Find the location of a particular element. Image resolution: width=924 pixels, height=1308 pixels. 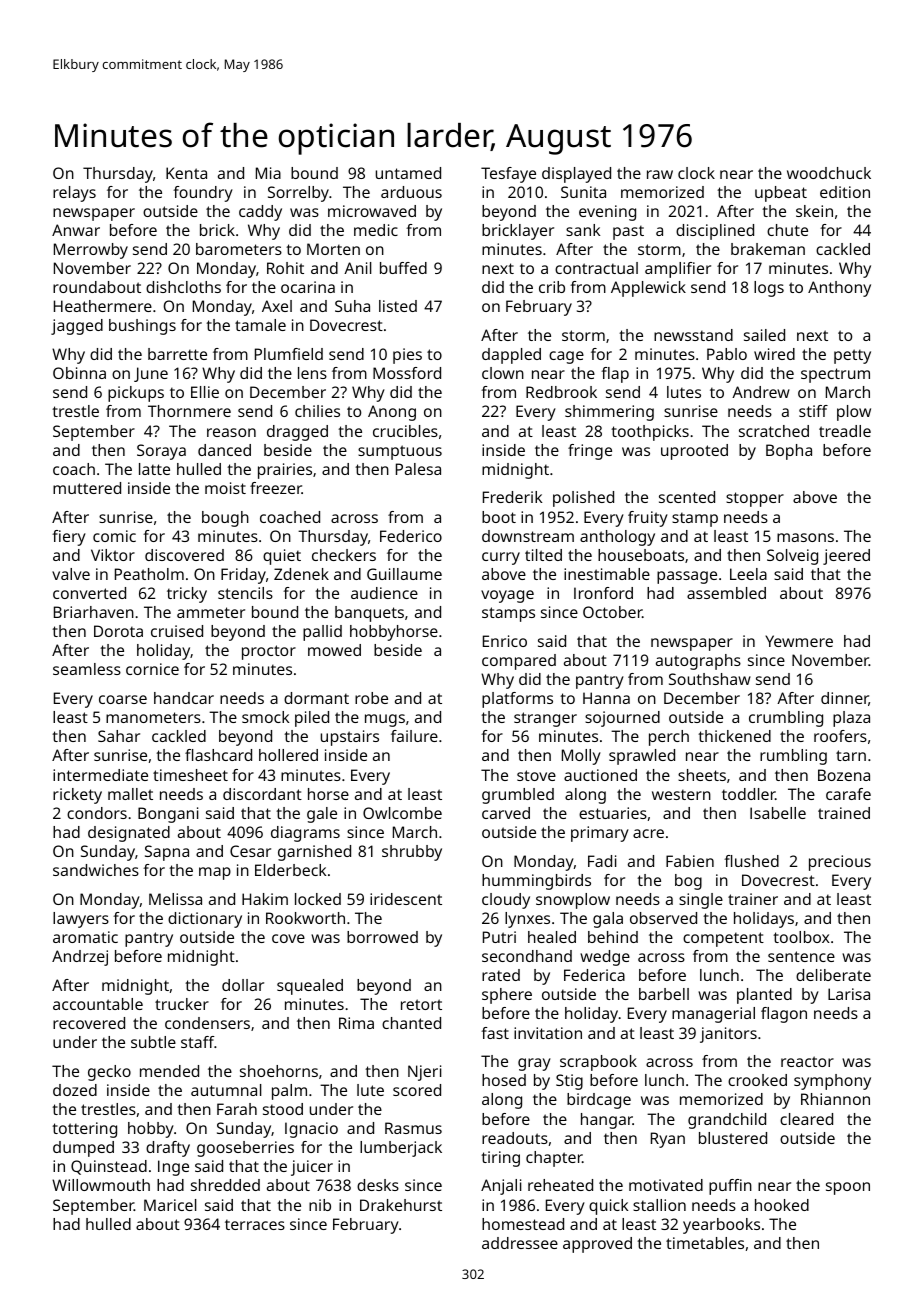

terraces is located at coordinates (255, 1224).
